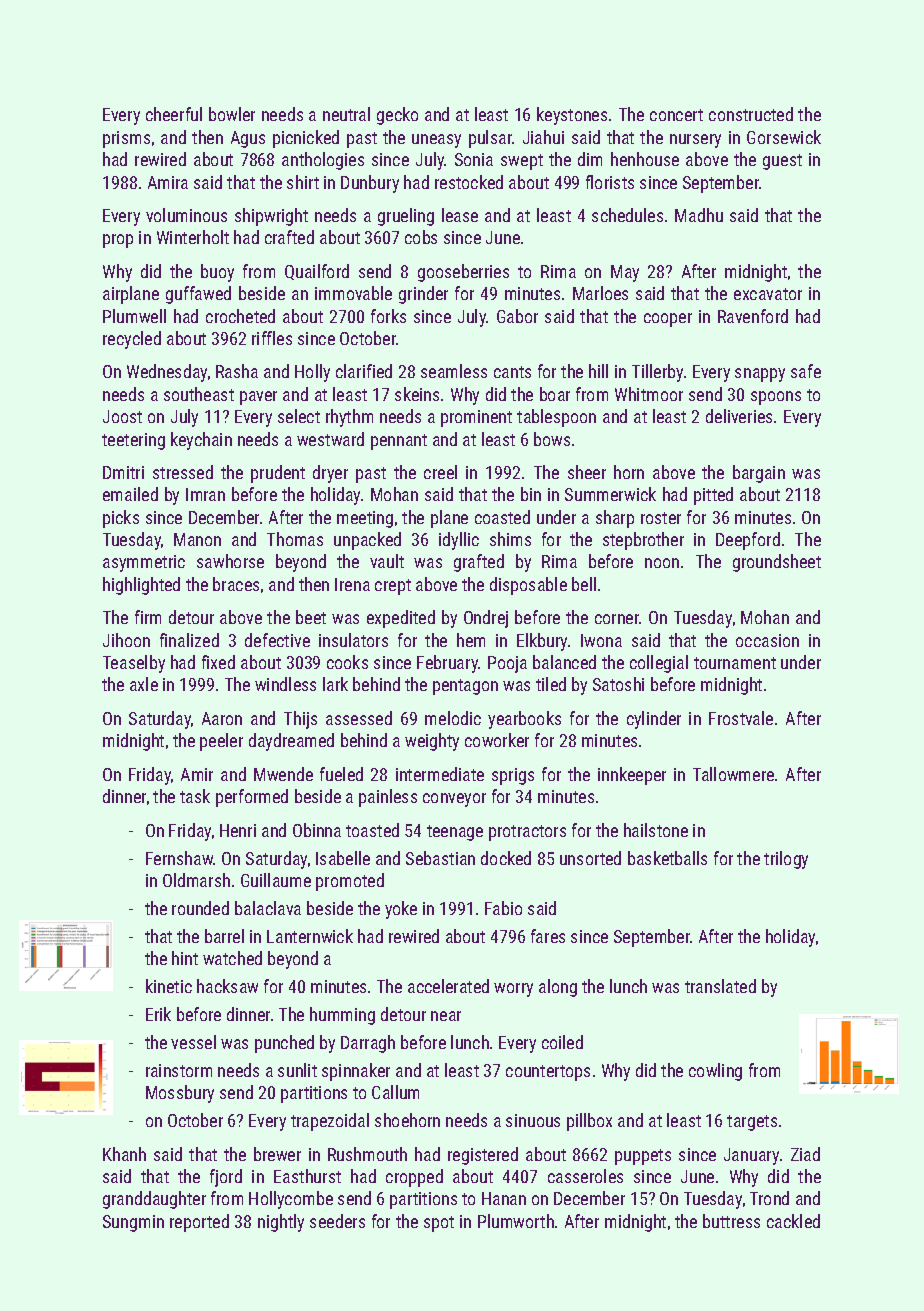 The image size is (924, 1311). Describe the element at coordinates (769, 1198) in the page. I see `Trond` at that location.
